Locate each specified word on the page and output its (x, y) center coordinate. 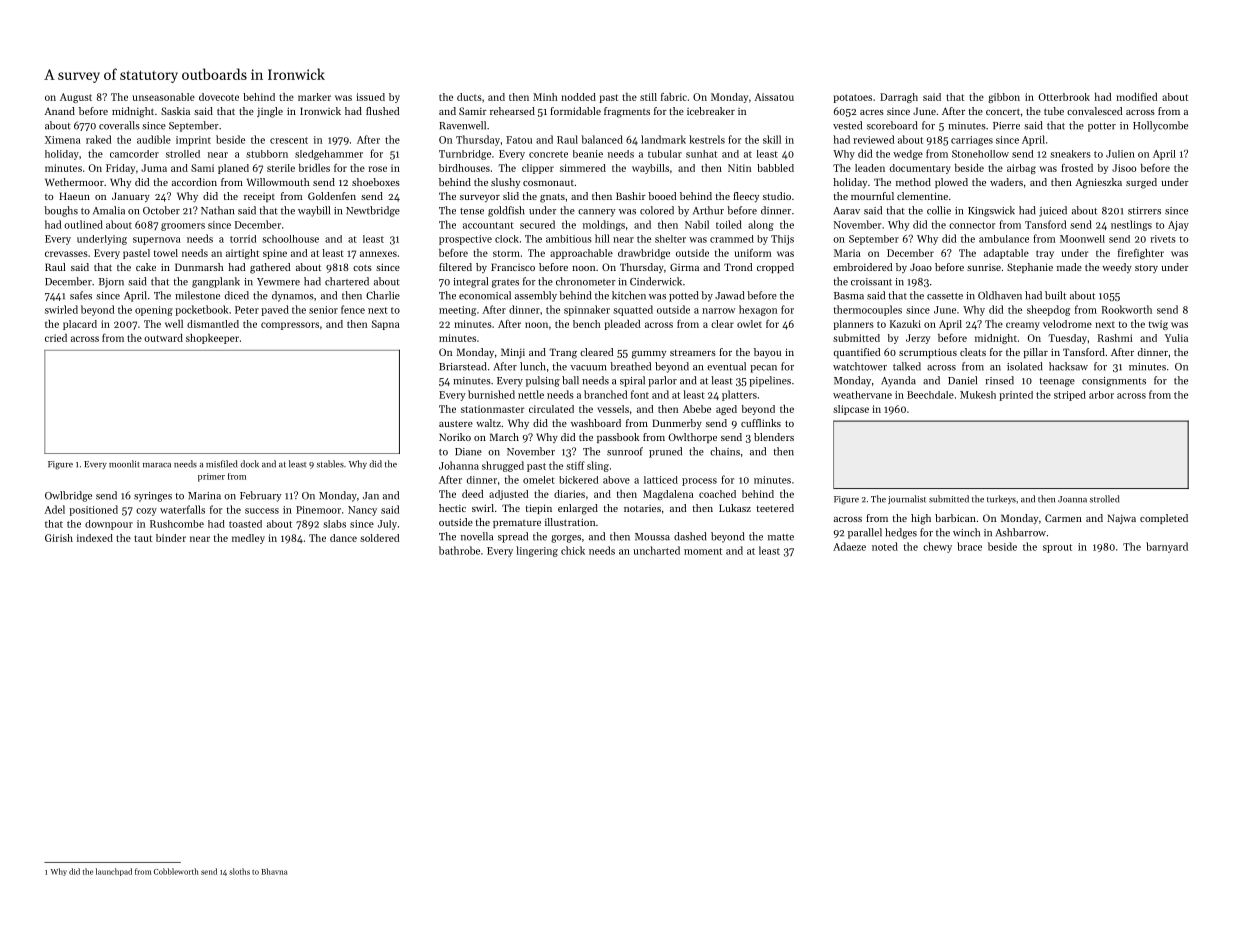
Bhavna (274, 871)
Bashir (631, 196)
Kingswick (991, 211)
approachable (581, 254)
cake (146, 267)
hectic (452, 508)
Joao (921, 267)
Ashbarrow (1021, 532)
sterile (281, 168)
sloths (239, 871)
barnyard (1167, 547)
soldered (380, 538)
